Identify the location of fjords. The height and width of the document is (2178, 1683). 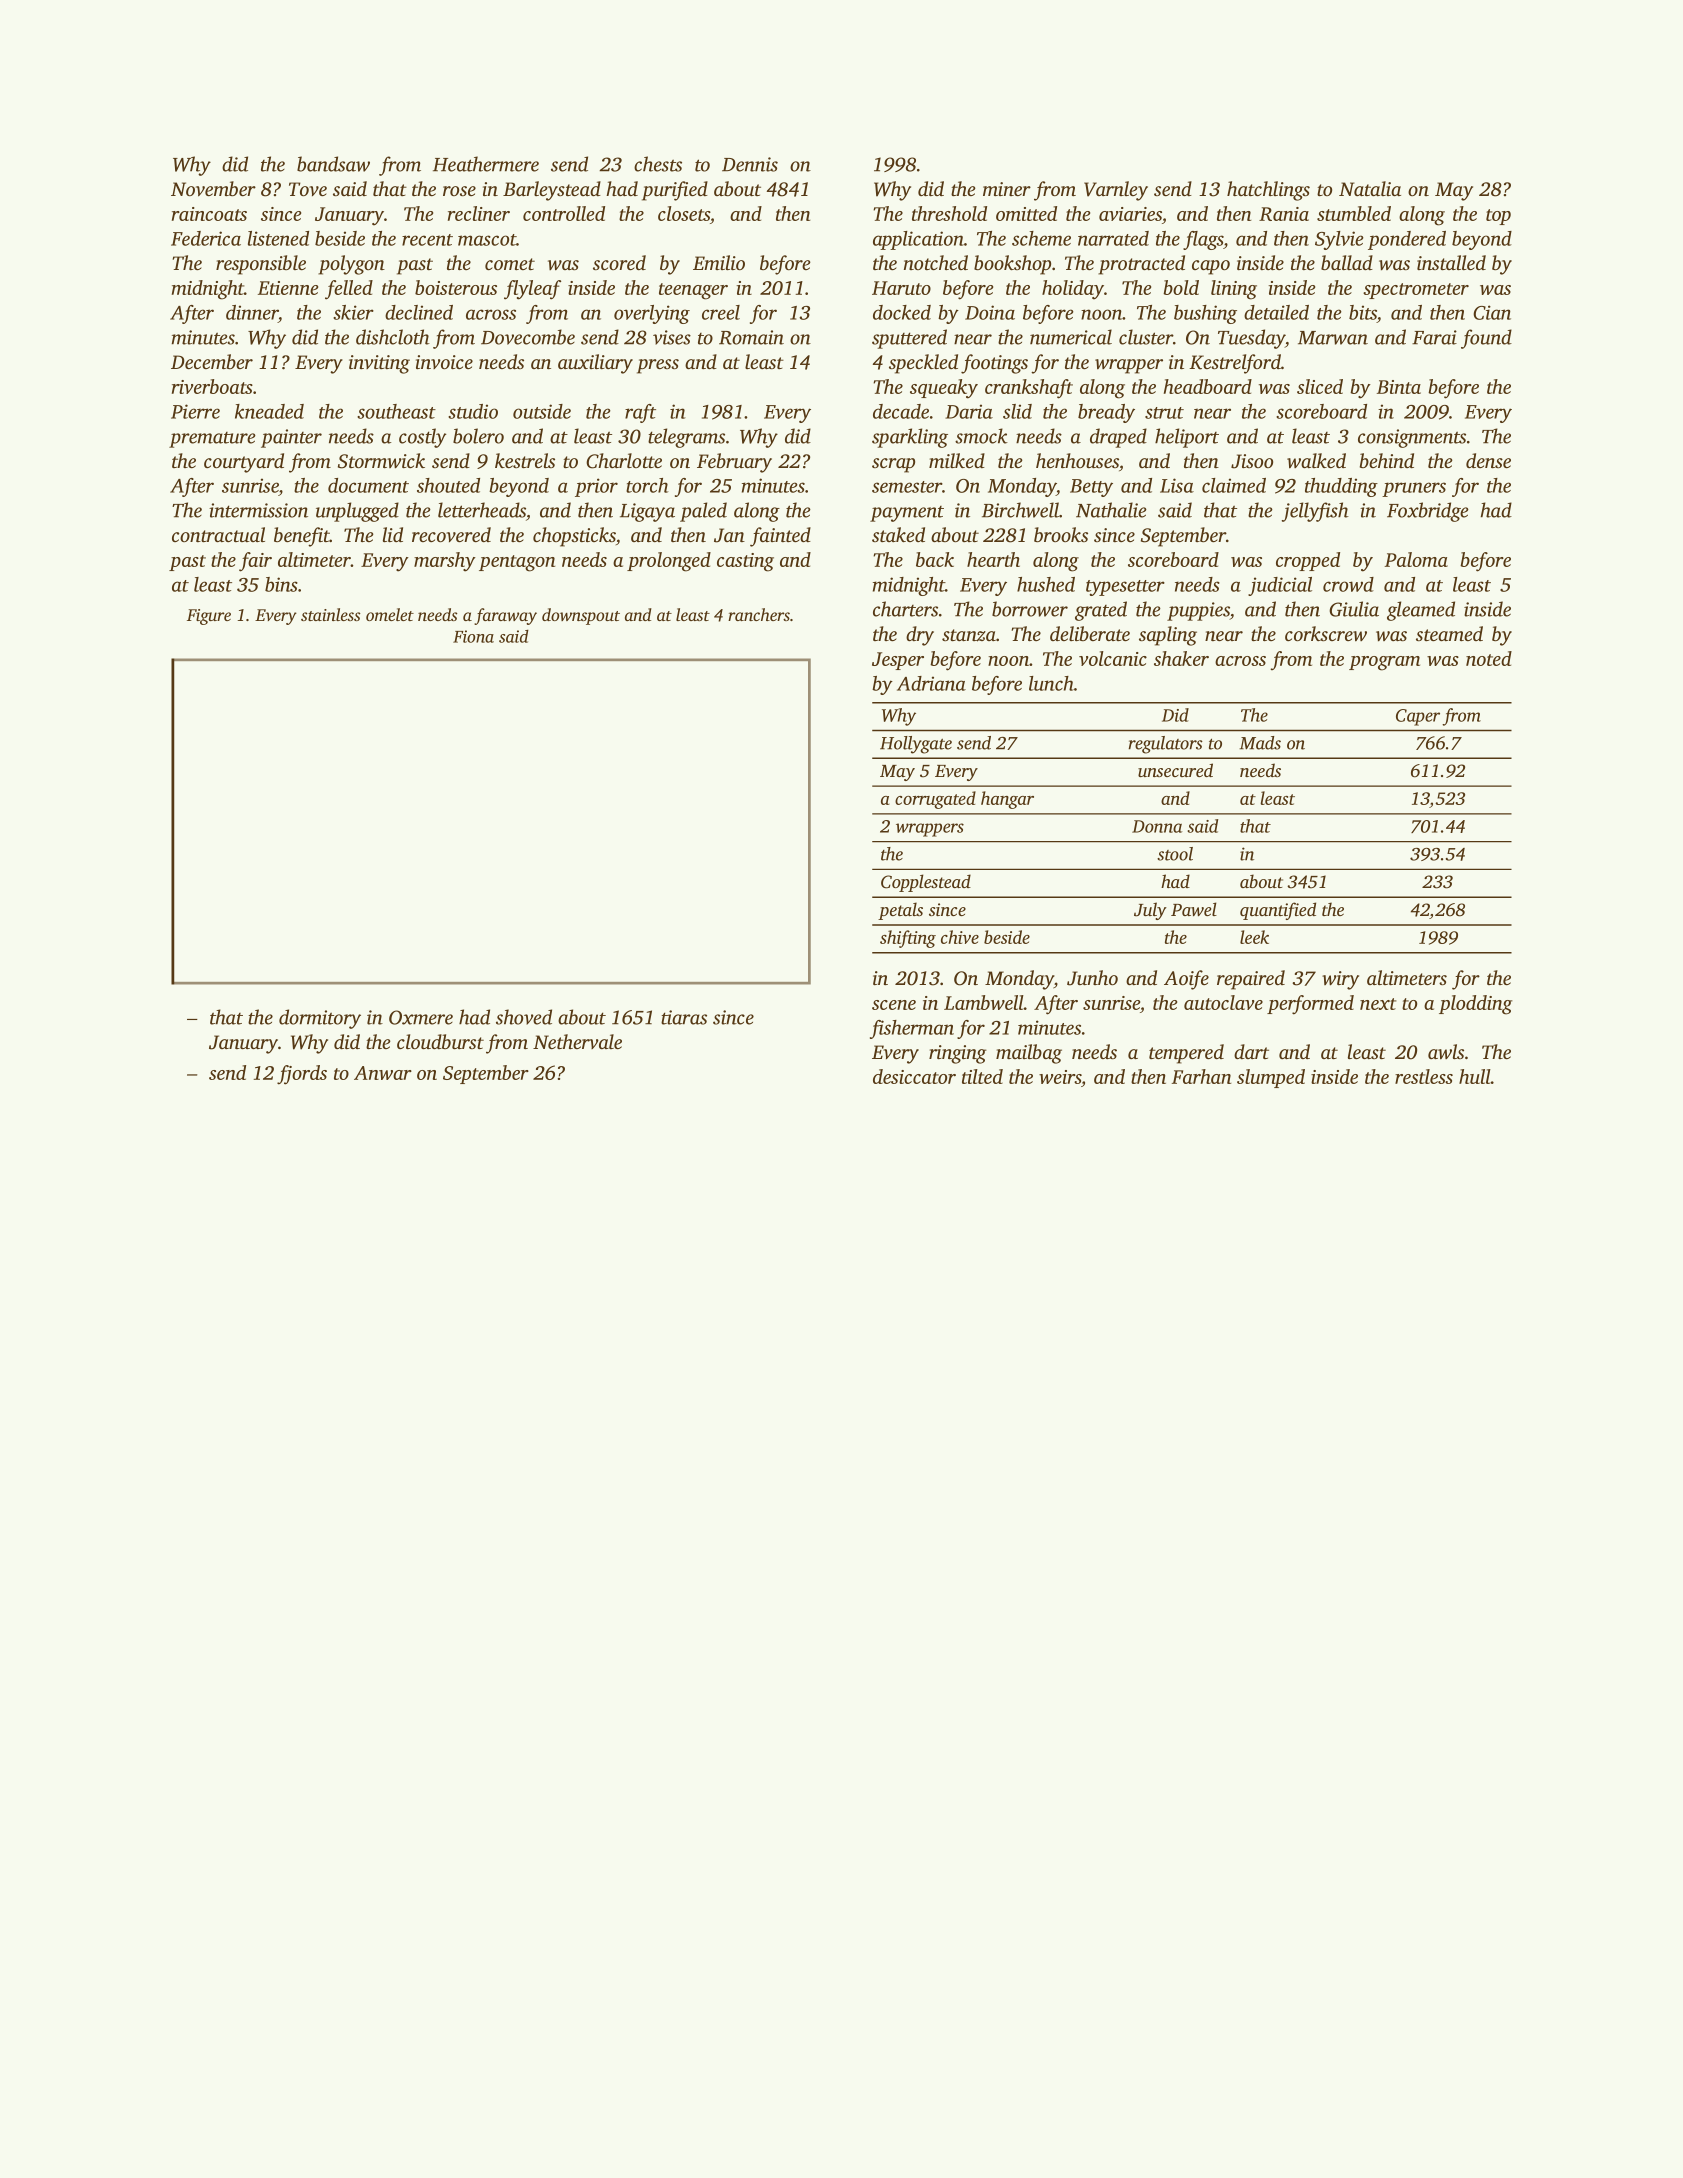
(302, 1075).
